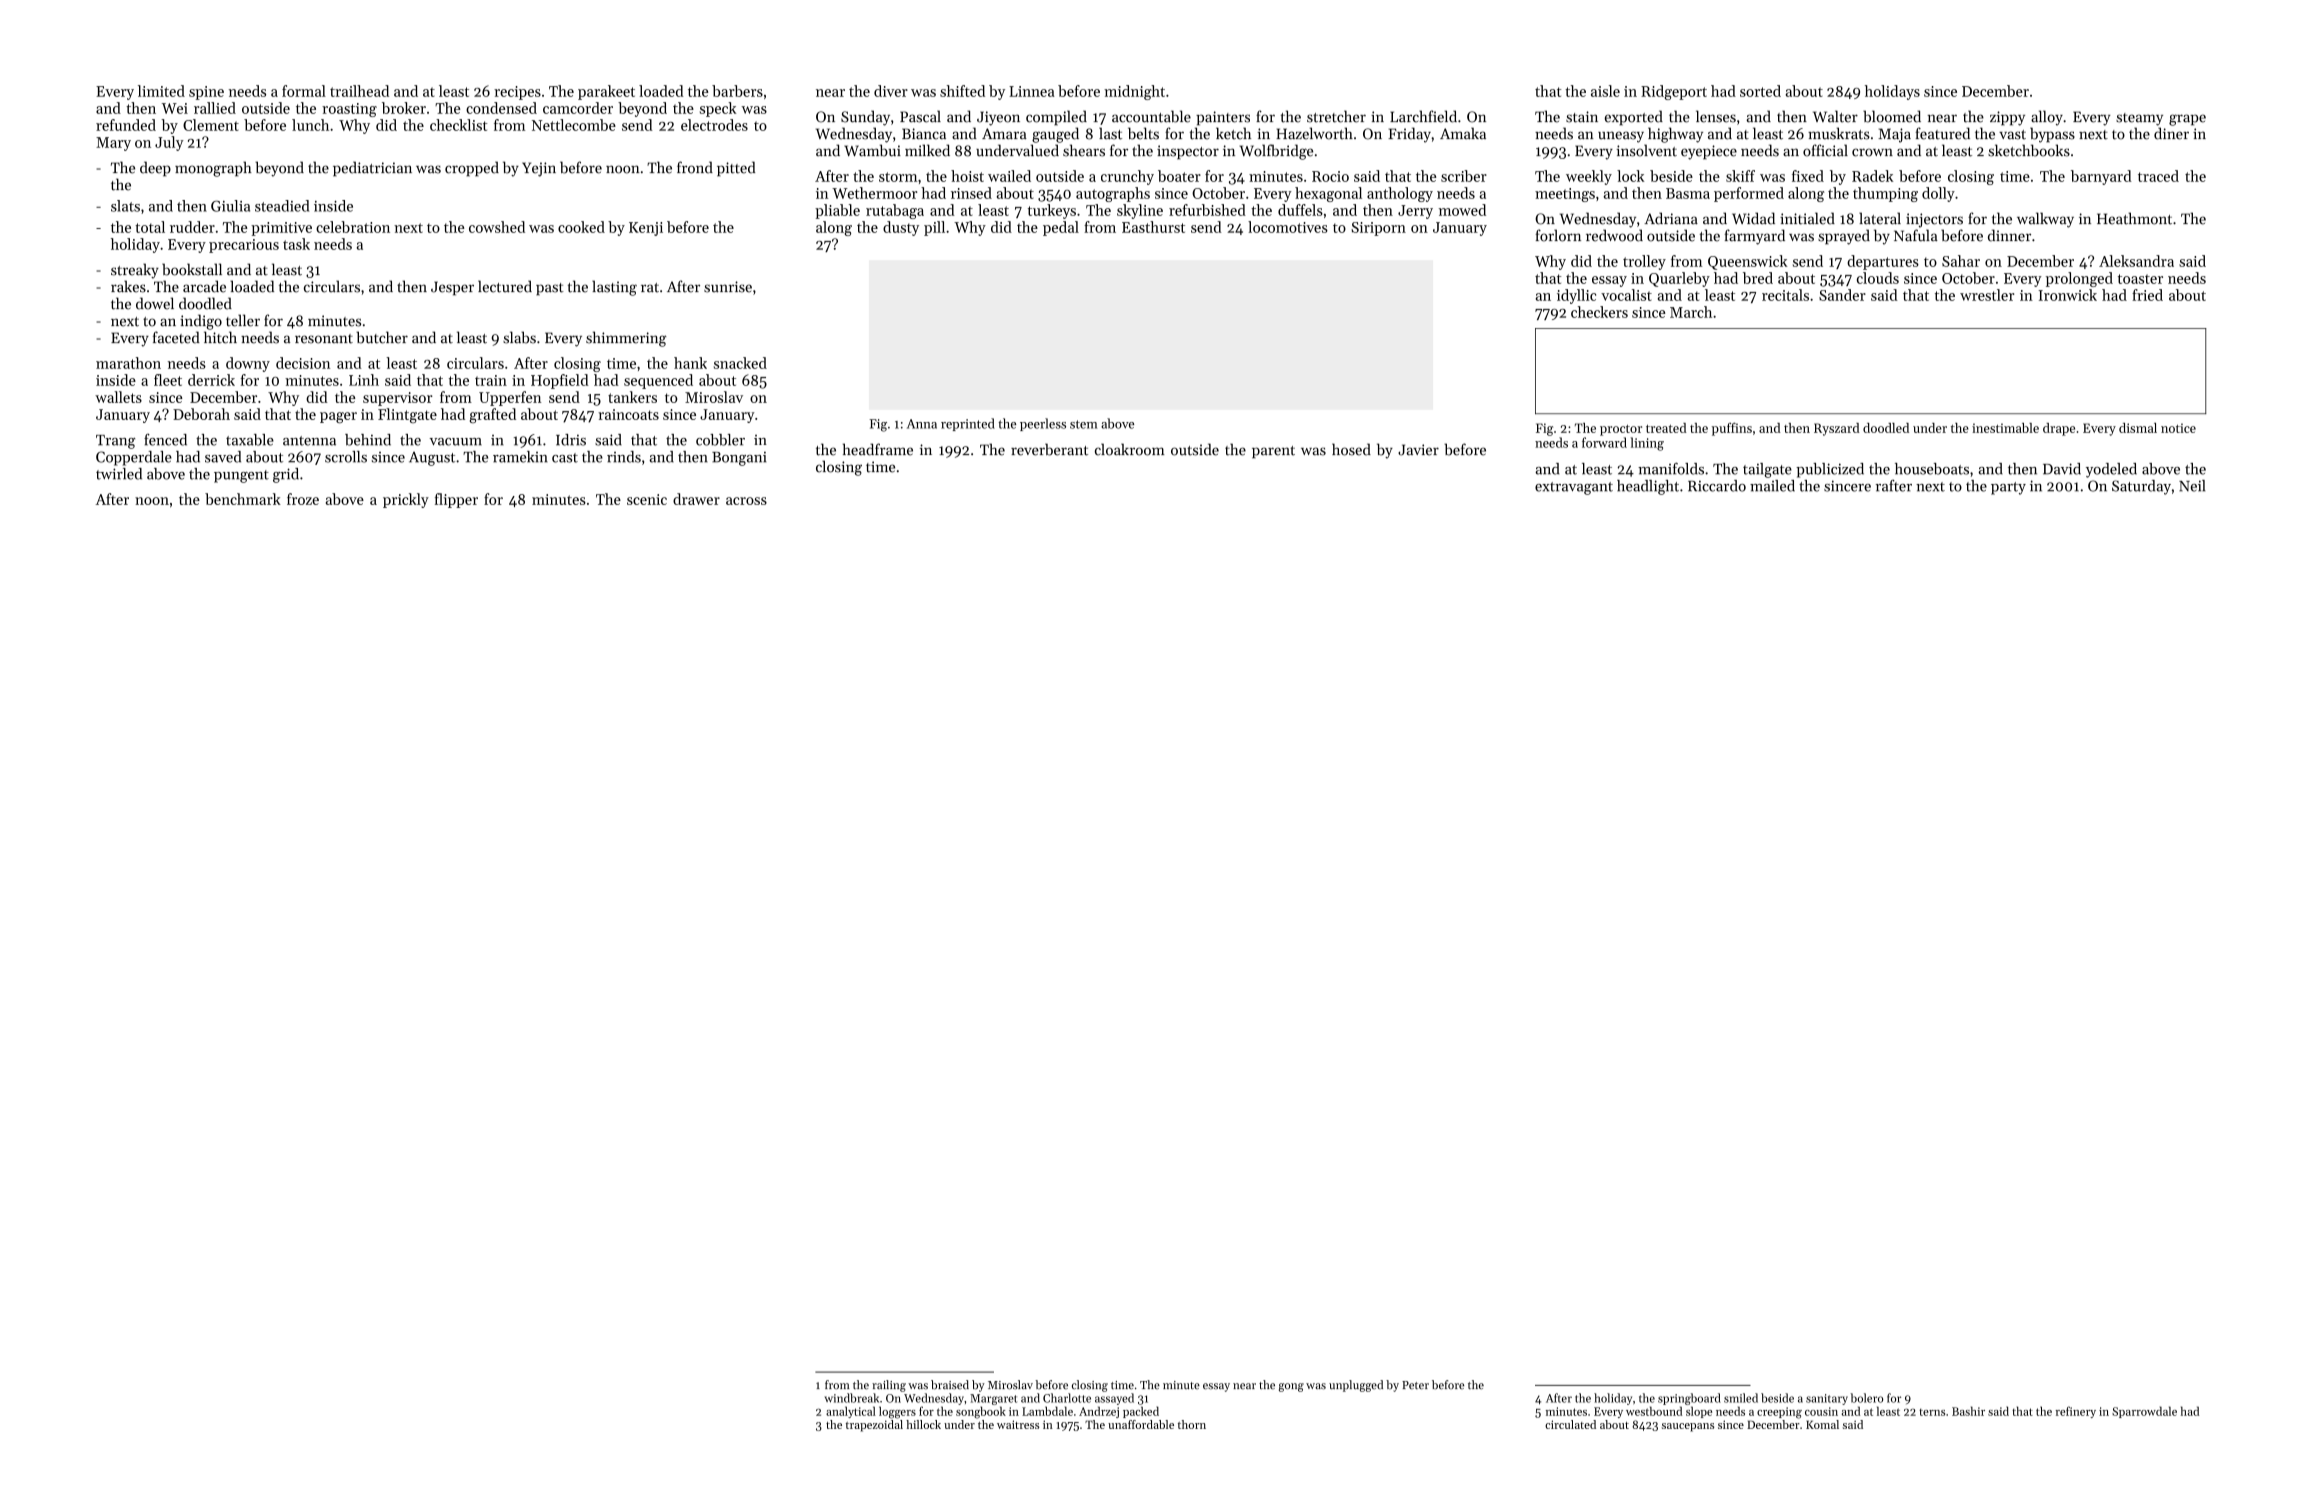  What do you see at coordinates (304, 91) in the screenshot?
I see `formal` at bounding box center [304, 91].
